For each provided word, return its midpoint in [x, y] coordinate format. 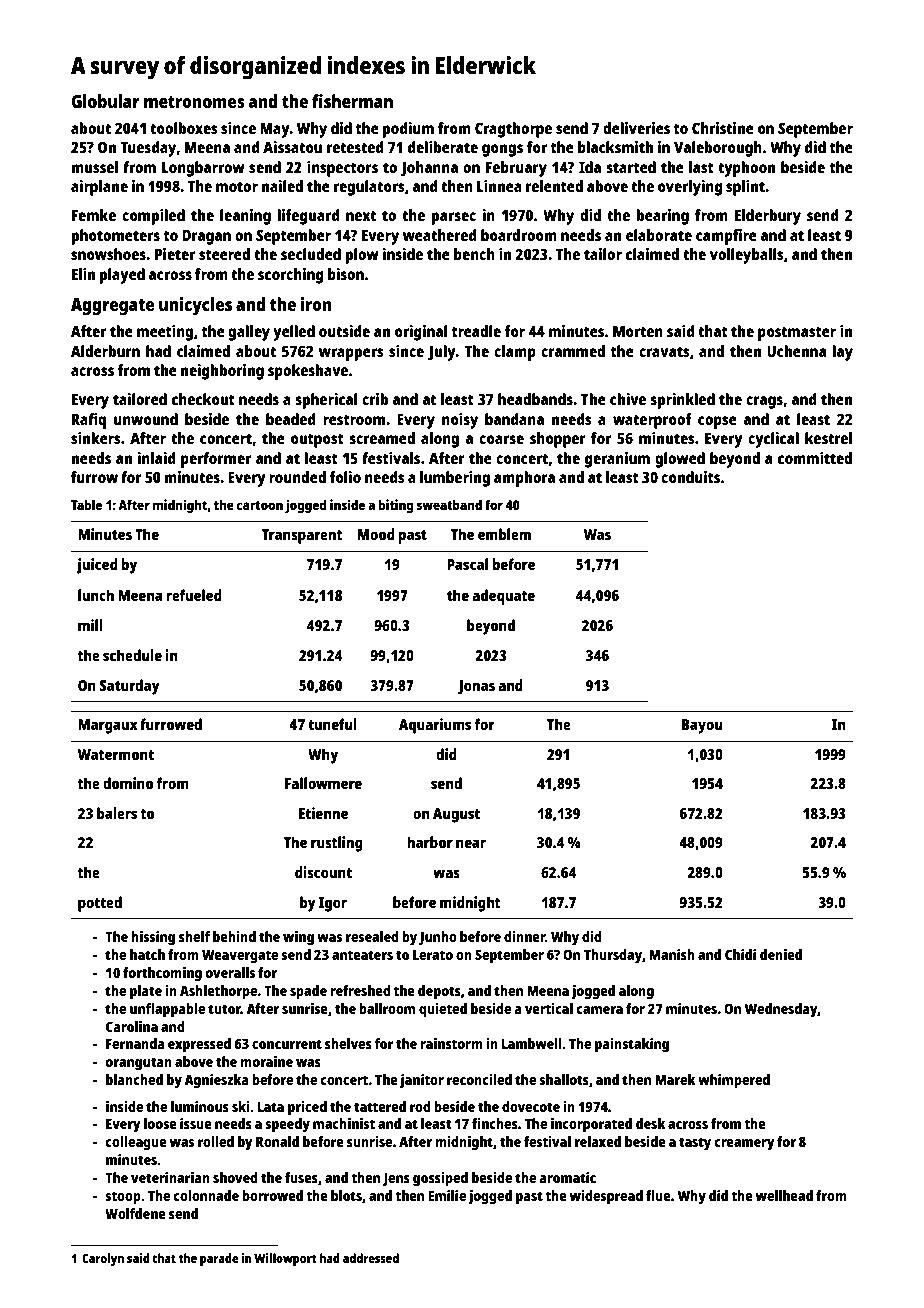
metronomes [194, 102]
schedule [132, 655]
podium [408, 130]
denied [781, 954]
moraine [266, 1061]
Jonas [476, 687]
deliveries [636, 128]
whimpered [734, 1081]
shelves [348, 1043]
